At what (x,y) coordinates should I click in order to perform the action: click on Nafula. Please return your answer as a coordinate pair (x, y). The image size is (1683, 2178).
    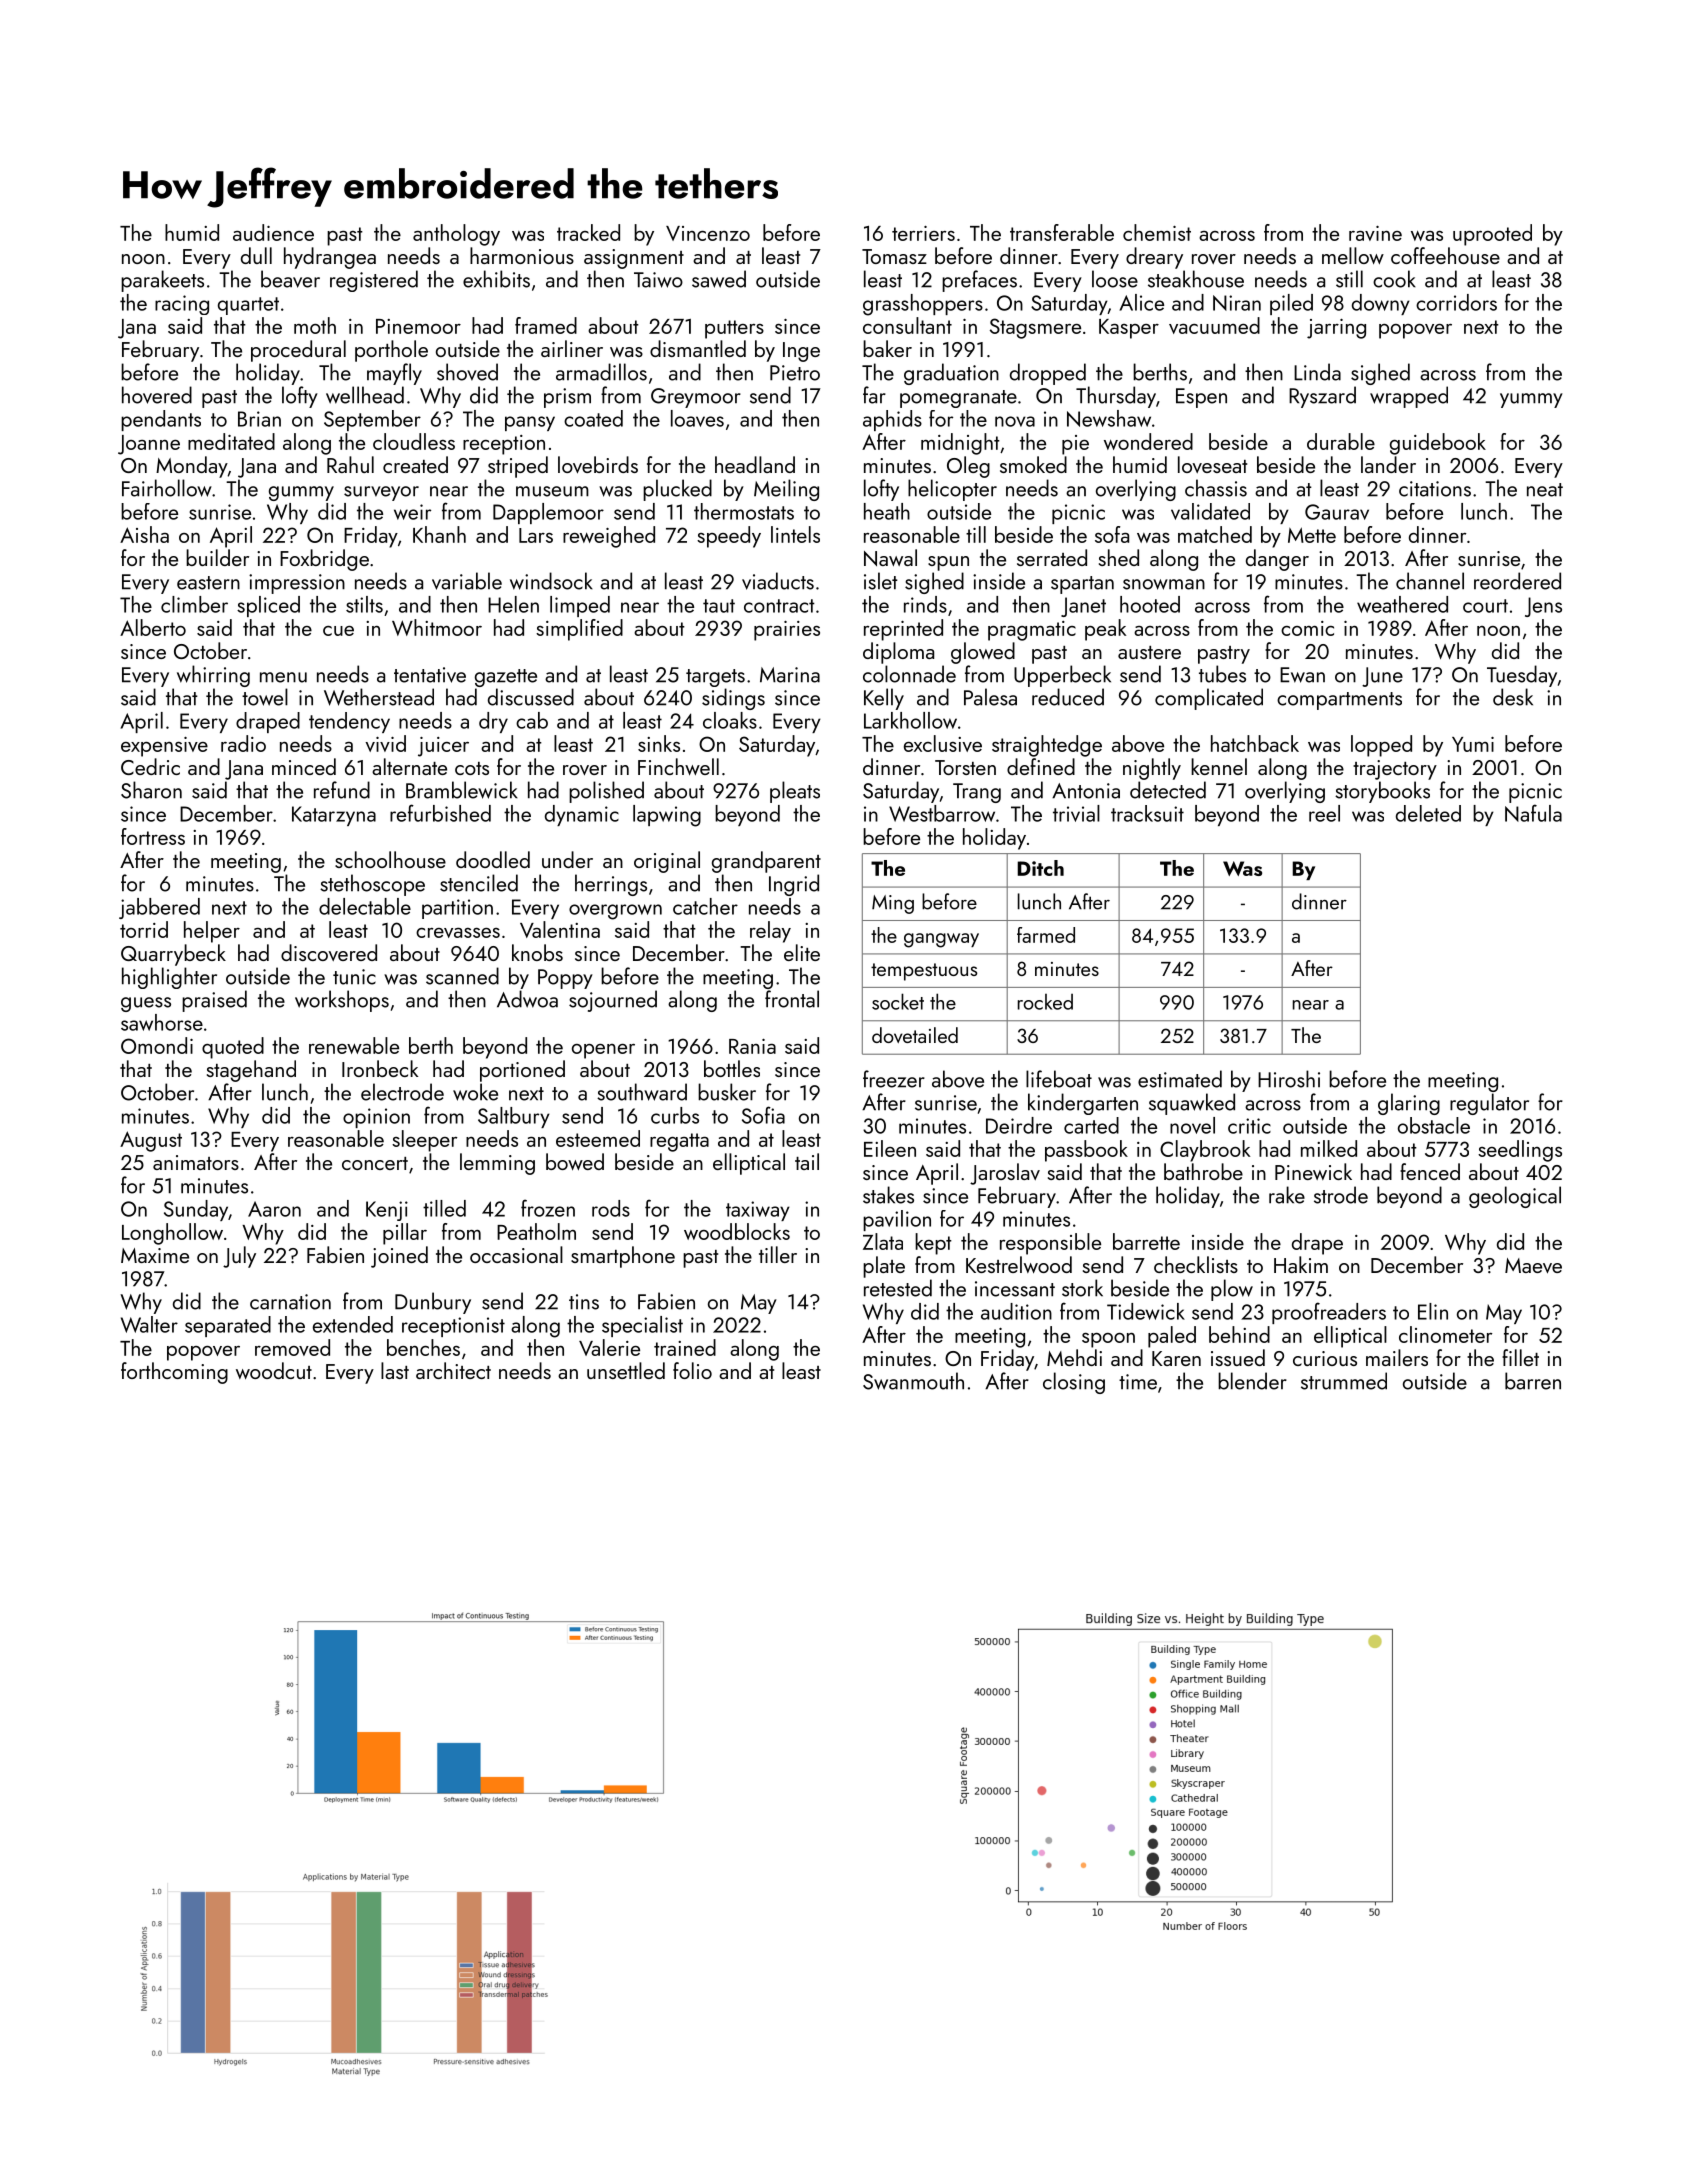
    Looking at the image, I should click on (1533, 813).
